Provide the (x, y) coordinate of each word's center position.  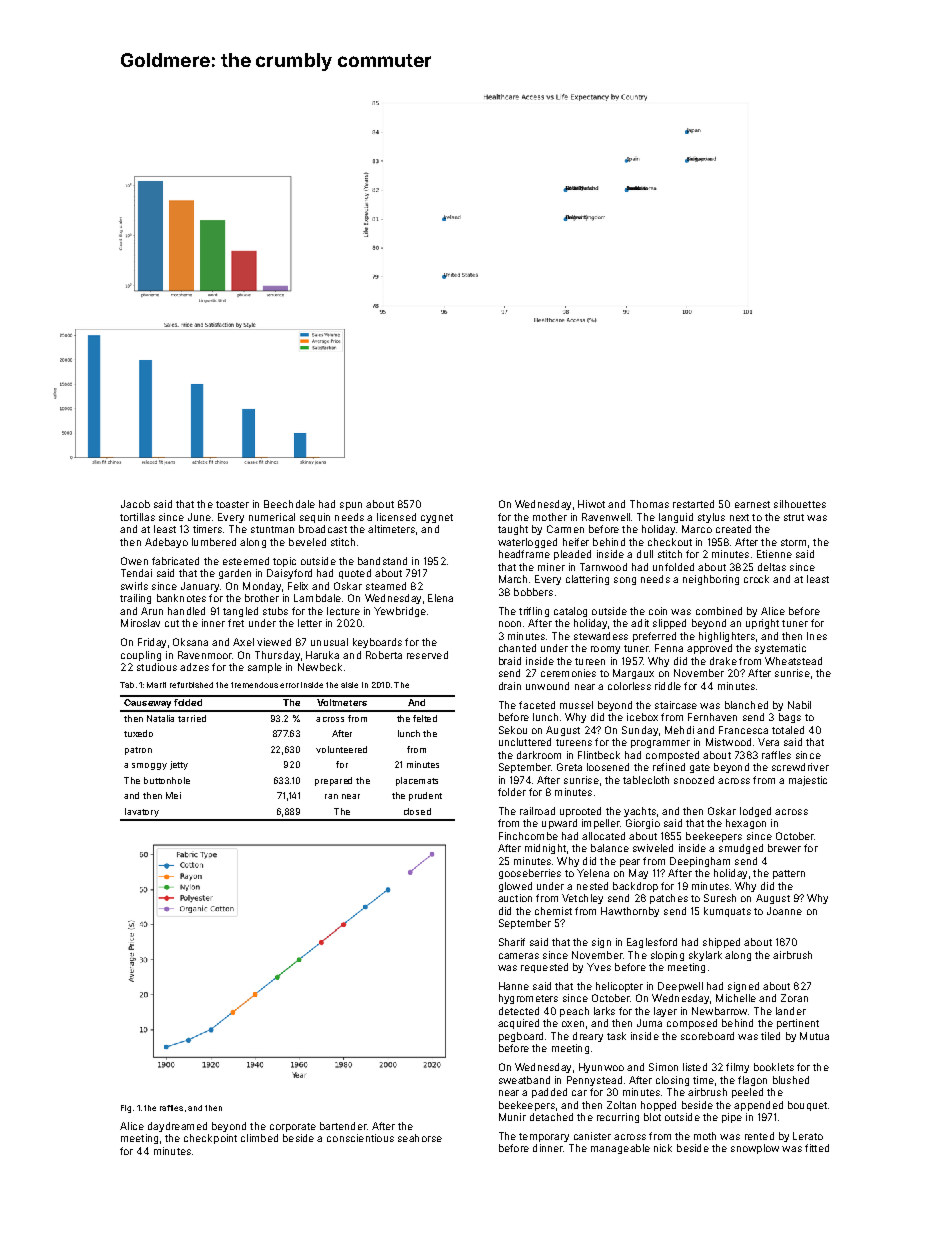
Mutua (814, 1036)
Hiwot (591, 504)
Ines (817, 636)
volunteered (341, 749)
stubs (275, 611)
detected (519, 1011)
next (739, 517)
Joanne (784, 911)
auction (515, 898)
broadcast (323, 529)
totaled (788, 730)
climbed (259, 1138)
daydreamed (177, 1127)
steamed (386, 586)
